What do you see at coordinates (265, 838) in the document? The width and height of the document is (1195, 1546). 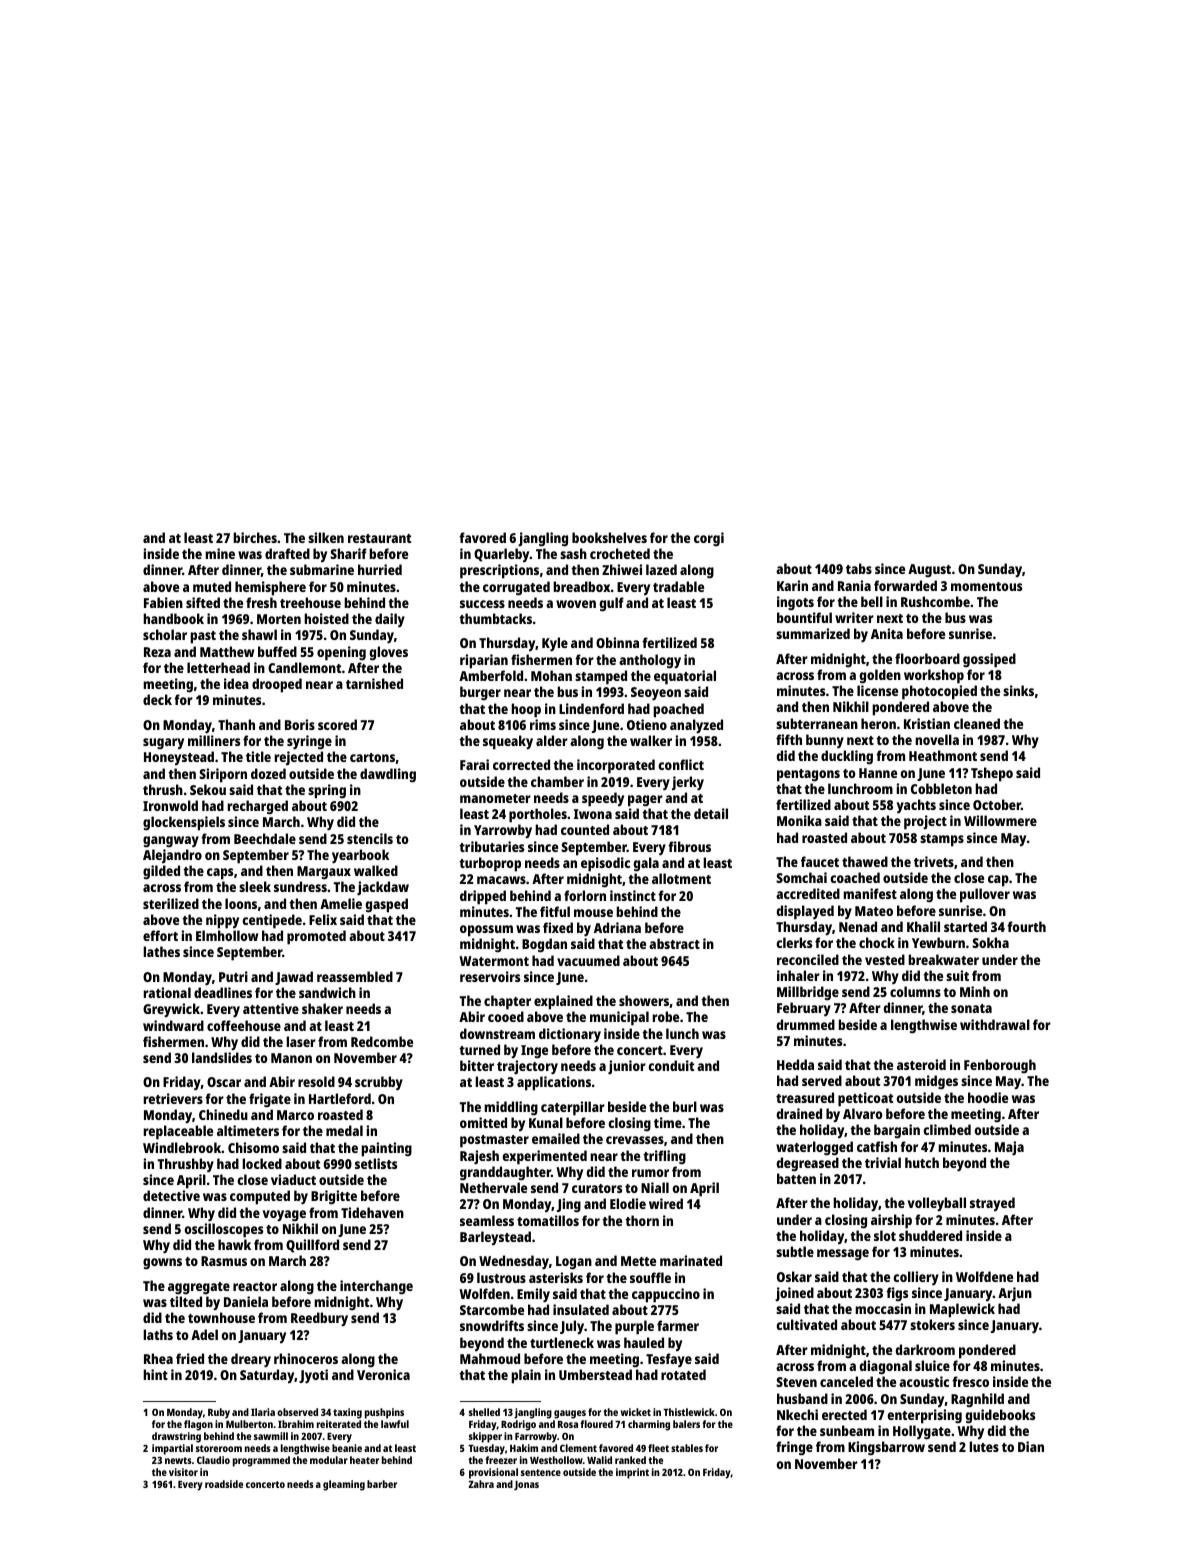 I see `Beechdale` at bounding box center [265, 838].
